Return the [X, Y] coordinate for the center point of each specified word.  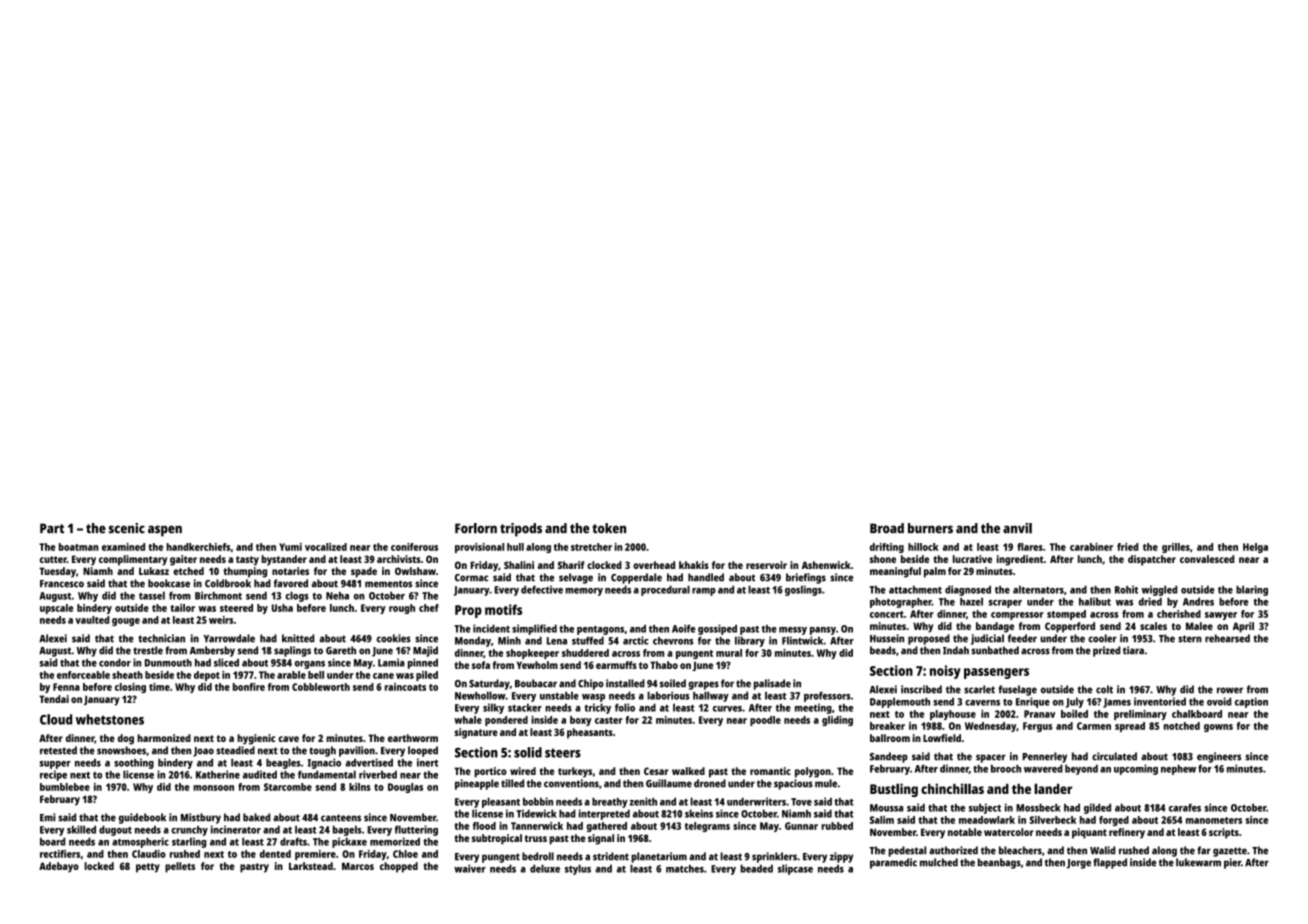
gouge [126, 622]
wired [523, 771]
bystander [284, 560]
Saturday [489, 684]
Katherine [218, 774]
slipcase [795, 869]
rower [1230, 690]
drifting [887, 548]
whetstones [110, 719]
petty [148, 868]
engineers [1219, 757]
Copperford [1070, 627]
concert [887, 614]
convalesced [1207, 559]
